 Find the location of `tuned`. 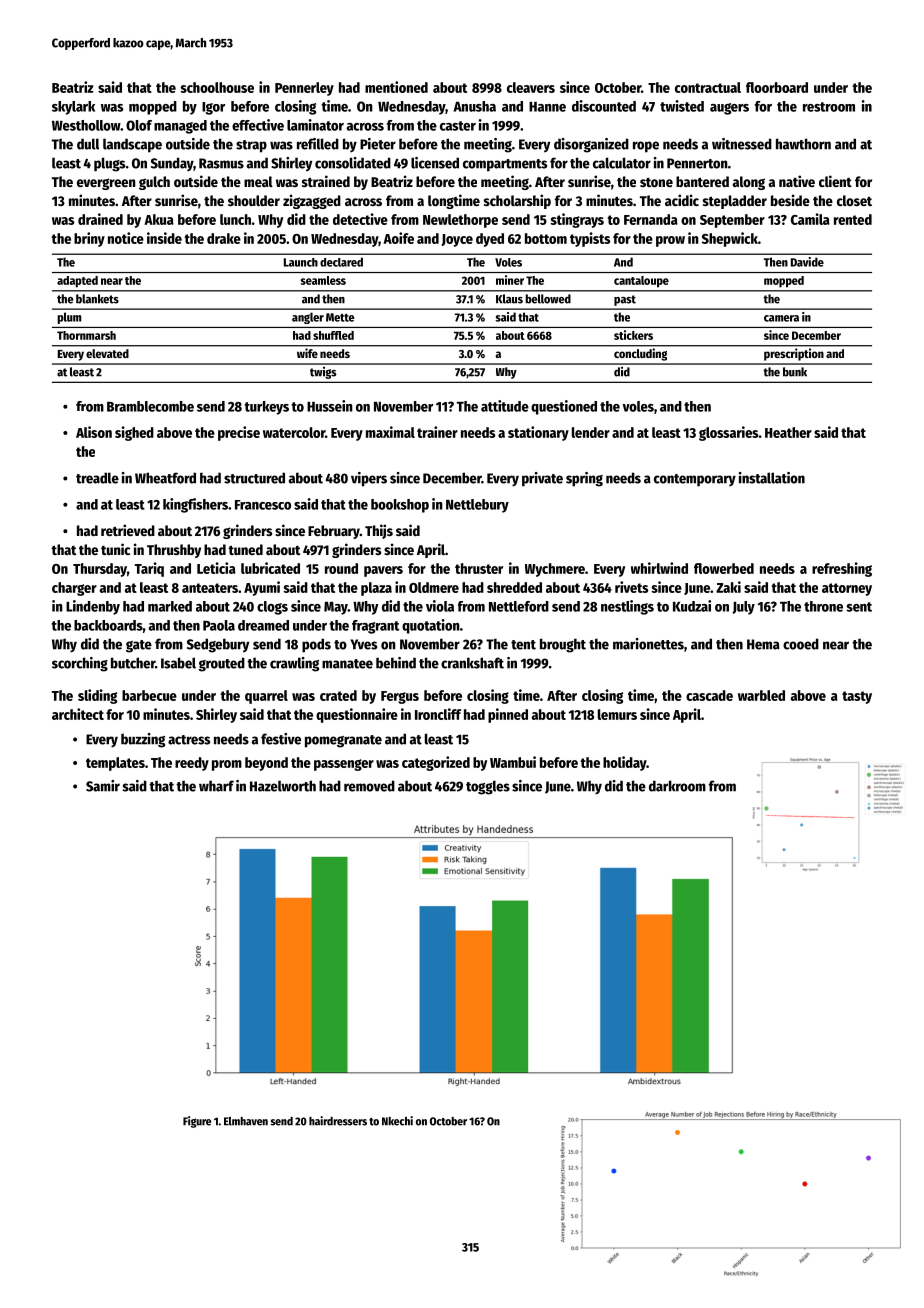

tuned is located at coordinates (245, 549).
